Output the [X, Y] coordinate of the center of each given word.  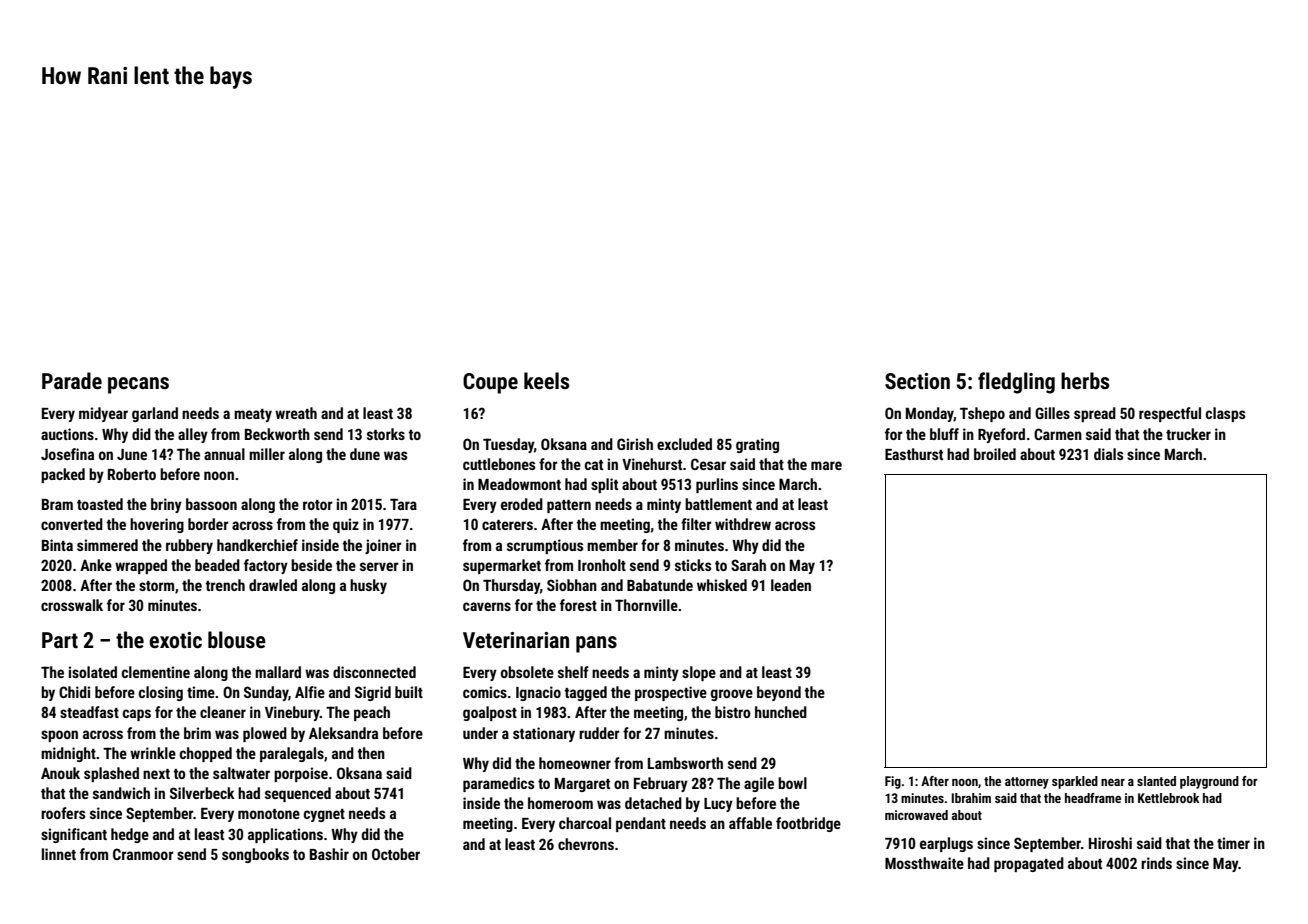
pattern [569, 506]
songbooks [255, 855]
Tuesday [508, 445]
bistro [733, 712]
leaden [791, 585]
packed [63, 475]
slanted [1156, 781]
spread [1095, 414]
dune [365, 454]
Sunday [266, 693]
